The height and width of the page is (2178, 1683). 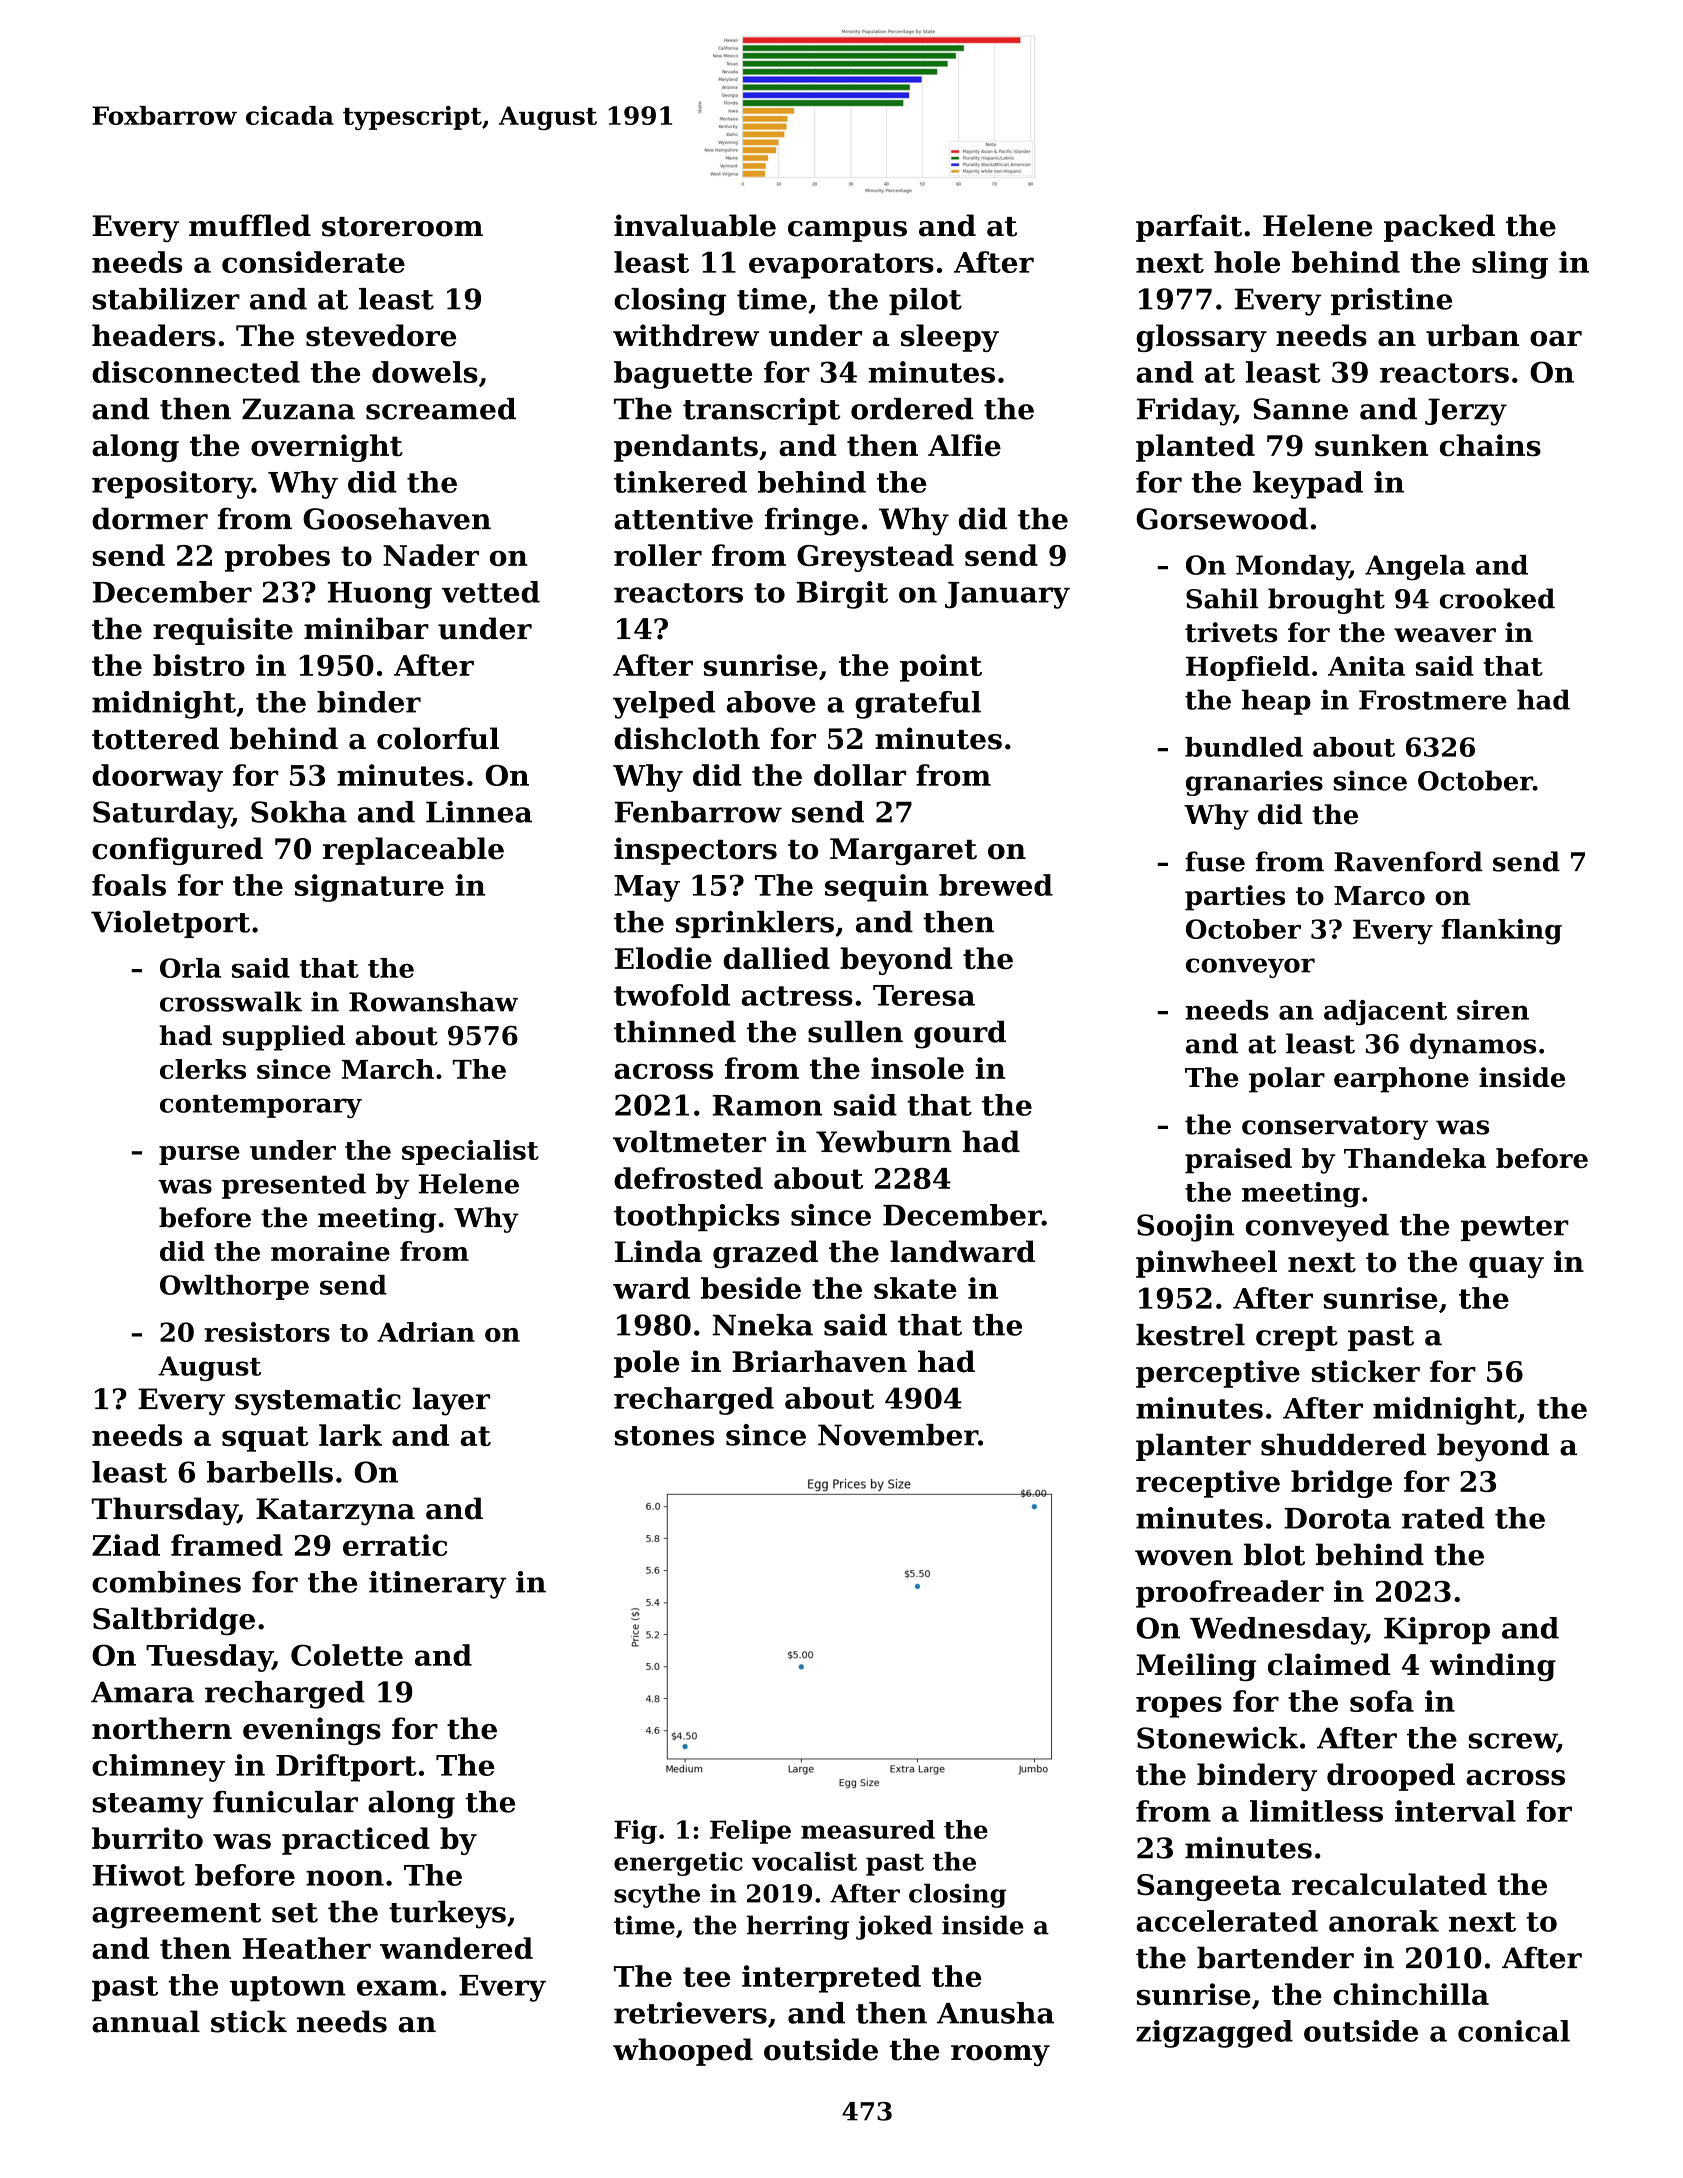 What do you see at coordinates (996, 885) in the page?
I see `brewed` at bounding box center [996, 885].
